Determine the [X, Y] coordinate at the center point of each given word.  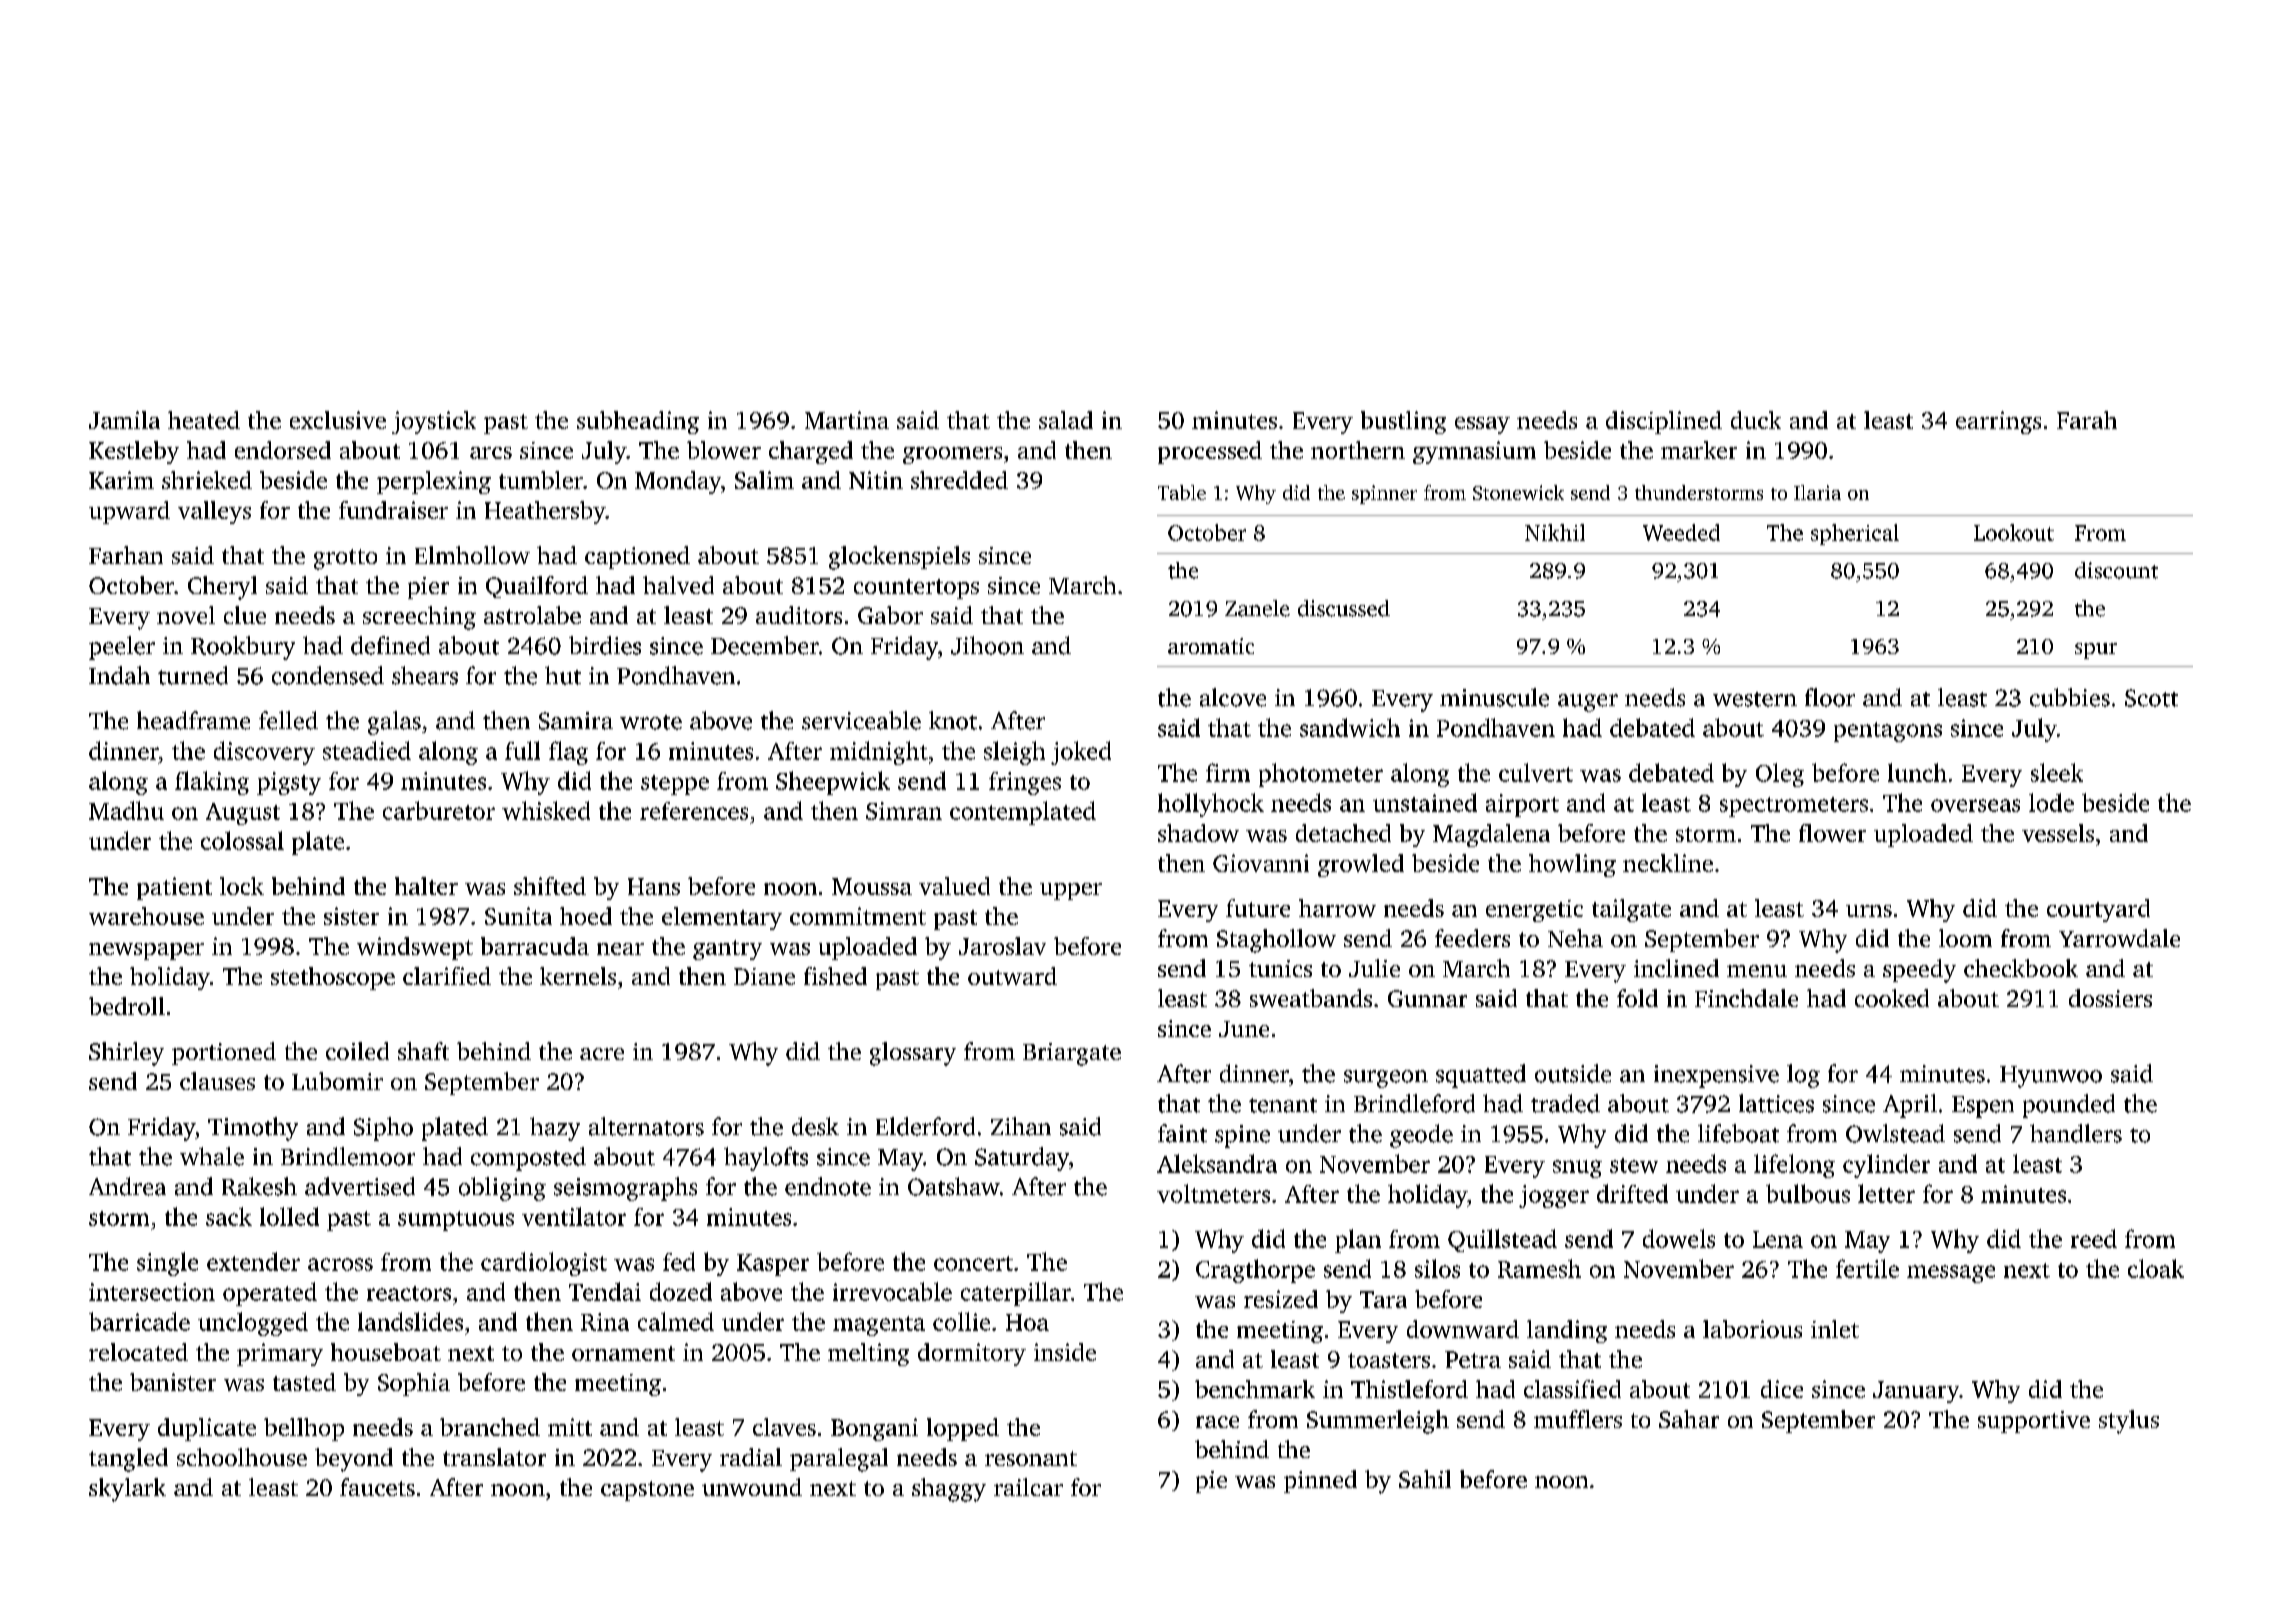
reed [2094, 1238]
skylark [127, 1490]
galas [394, 723]
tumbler [541, 480]
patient [174, 888]
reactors [409, 1293]
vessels [2058, 833]
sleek [2057, 772]
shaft [423, 1051]
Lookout [2014, 532]
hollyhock [1211, 805]
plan [1358, 1241]
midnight [879, 753]
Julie [1374, 968]
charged [811, 452]
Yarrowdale [2119, 938]
